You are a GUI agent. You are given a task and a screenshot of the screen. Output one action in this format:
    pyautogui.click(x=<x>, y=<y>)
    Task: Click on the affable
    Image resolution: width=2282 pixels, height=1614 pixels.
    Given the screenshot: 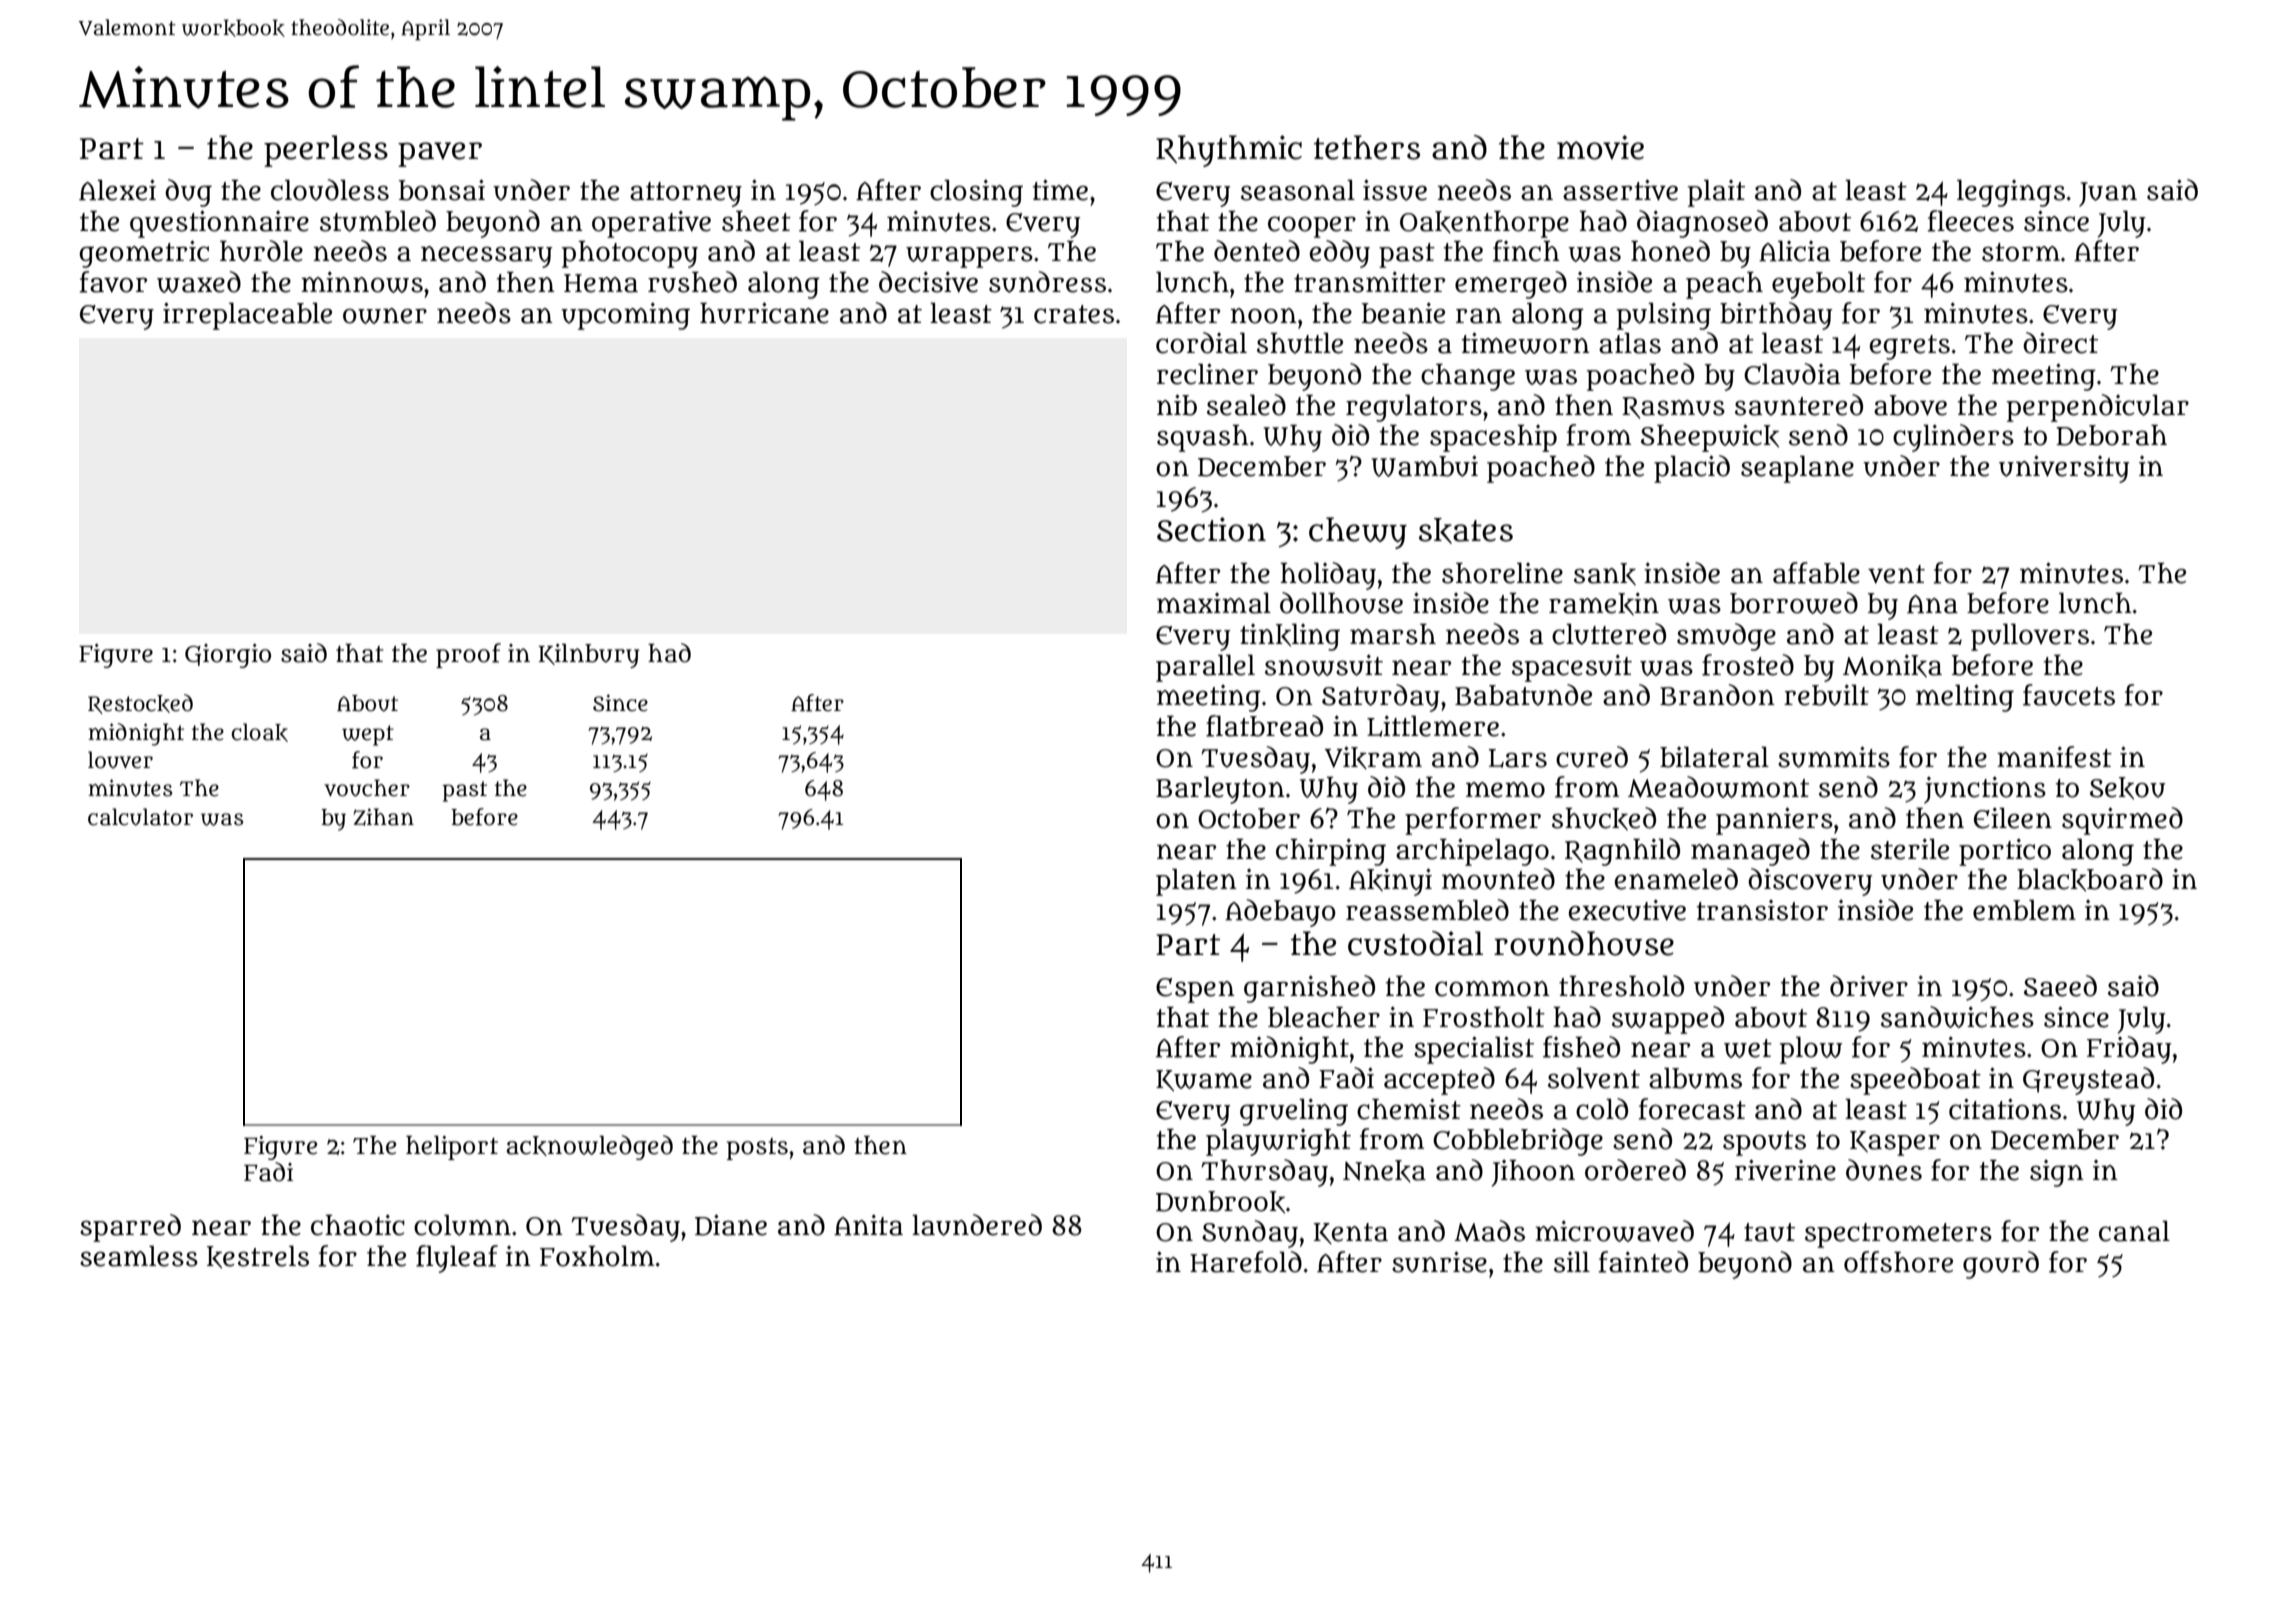 What is the action you would take?
    pyautogui.click(x=1816, y=573)
